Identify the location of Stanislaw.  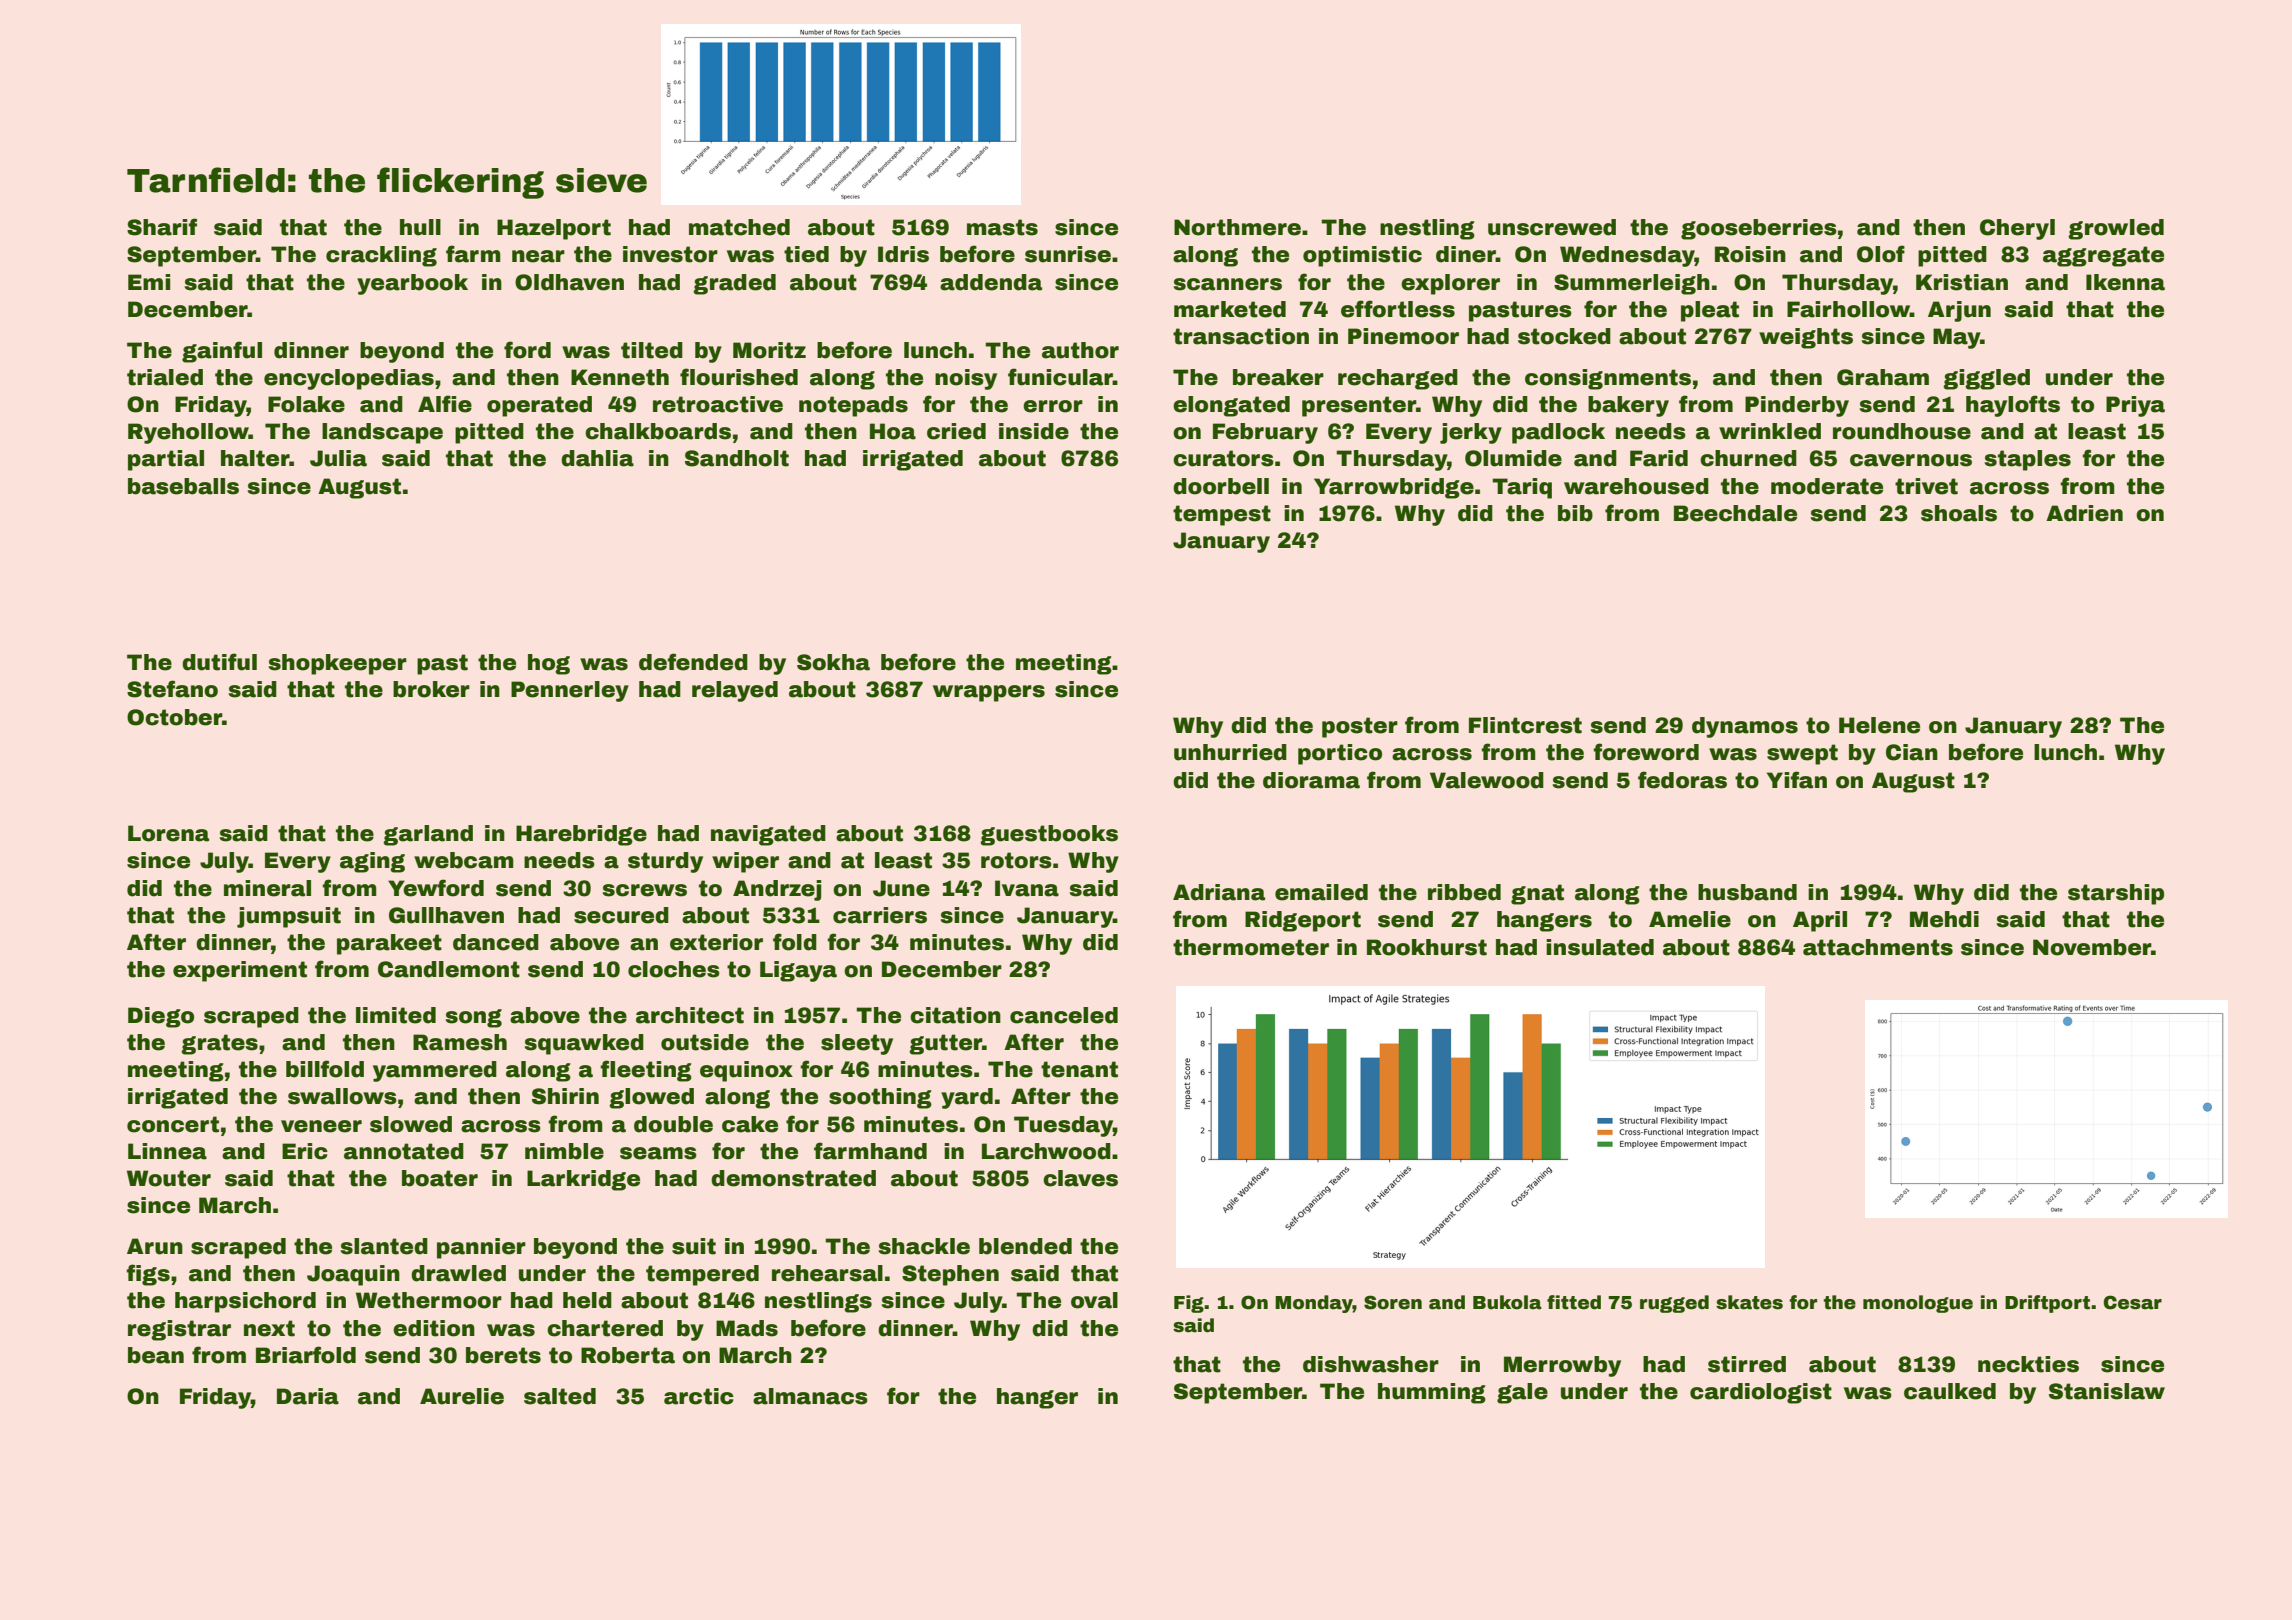
(2107, 1391).
